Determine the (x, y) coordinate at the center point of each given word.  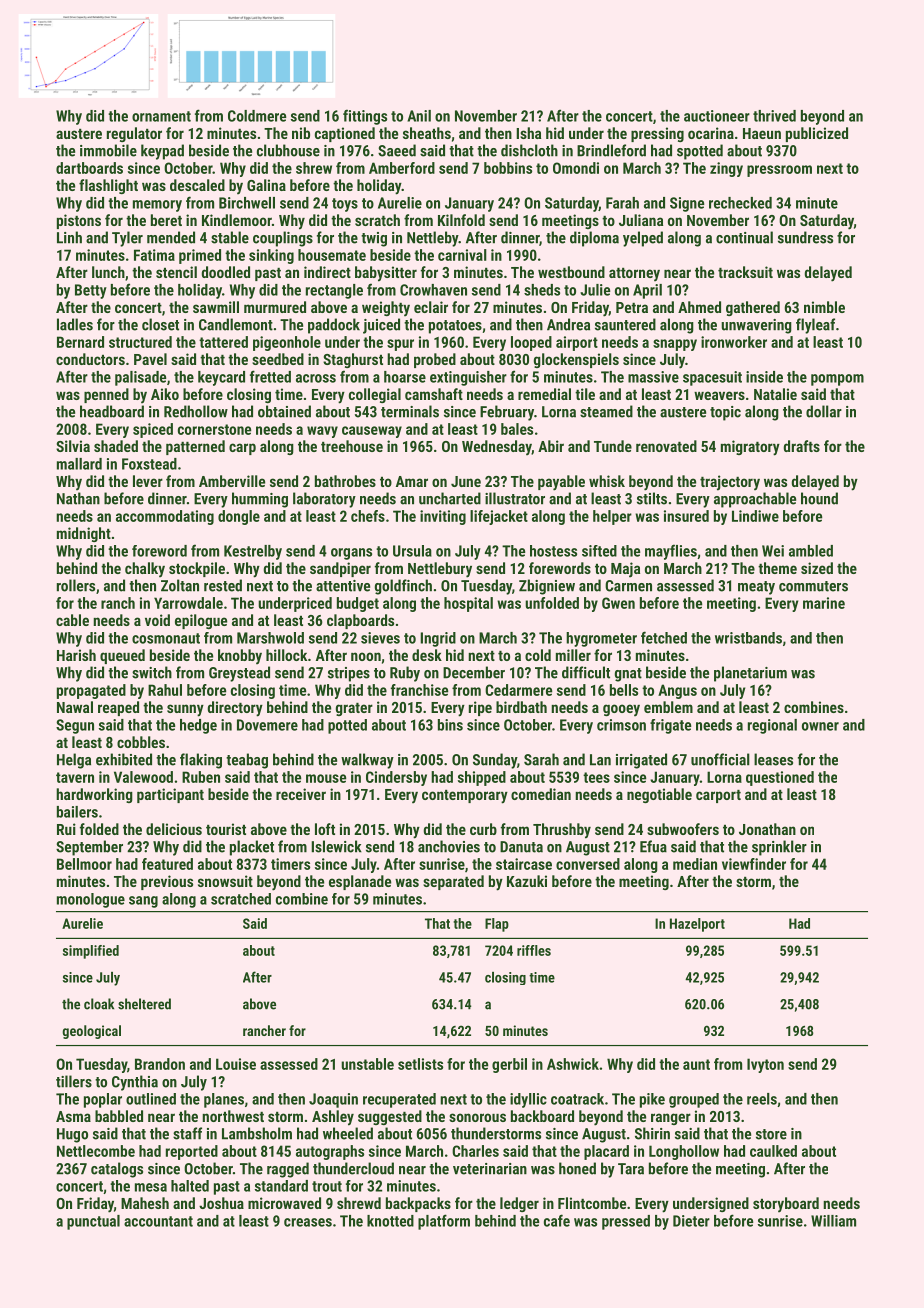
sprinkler (779, 848)
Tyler (127, 239)
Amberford (402, 168)
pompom (837, 380)
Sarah (541, 759)
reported (192, 1152)
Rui (66, 829)
